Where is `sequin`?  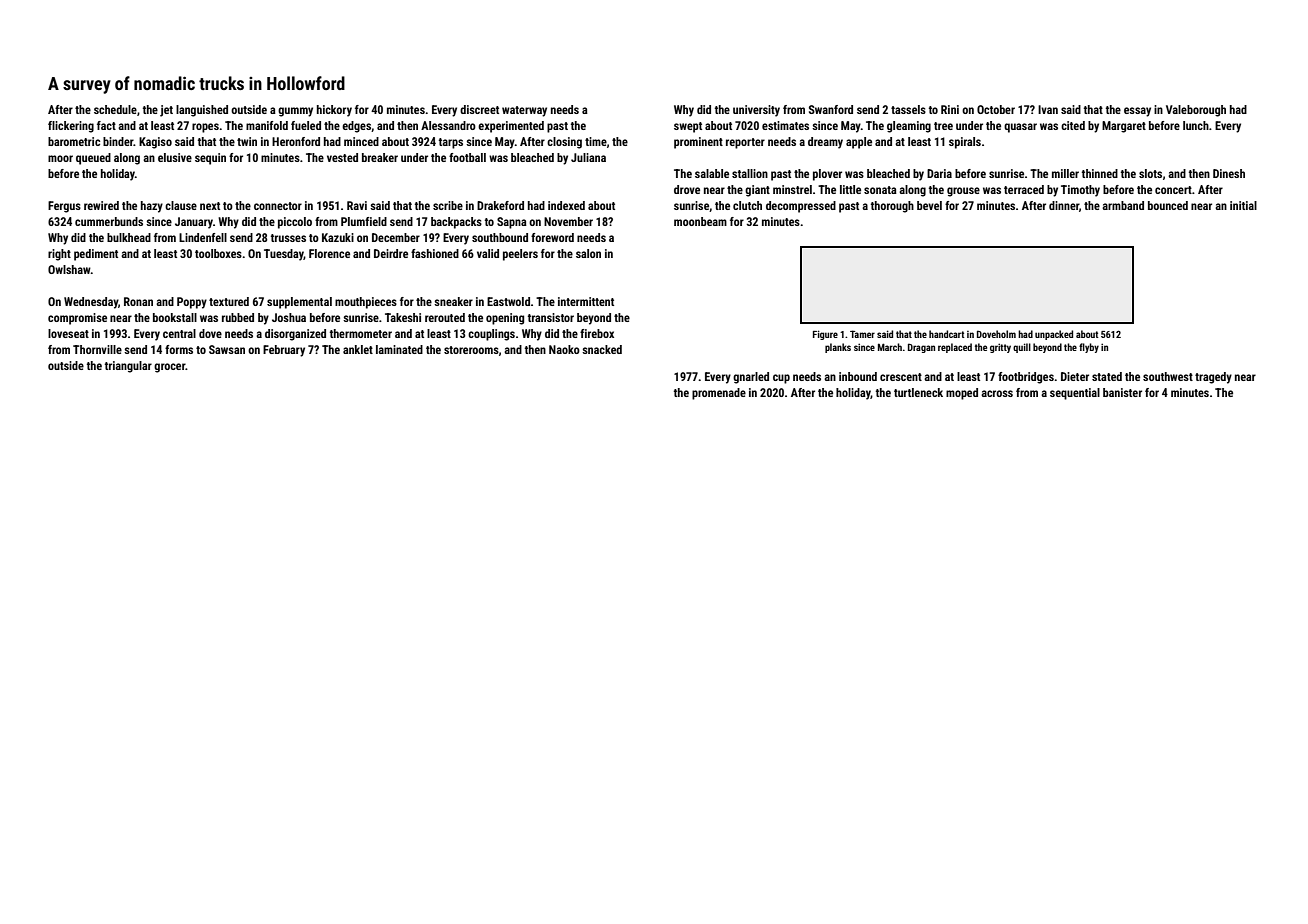 sequin is located at coordinates (210, 159).
